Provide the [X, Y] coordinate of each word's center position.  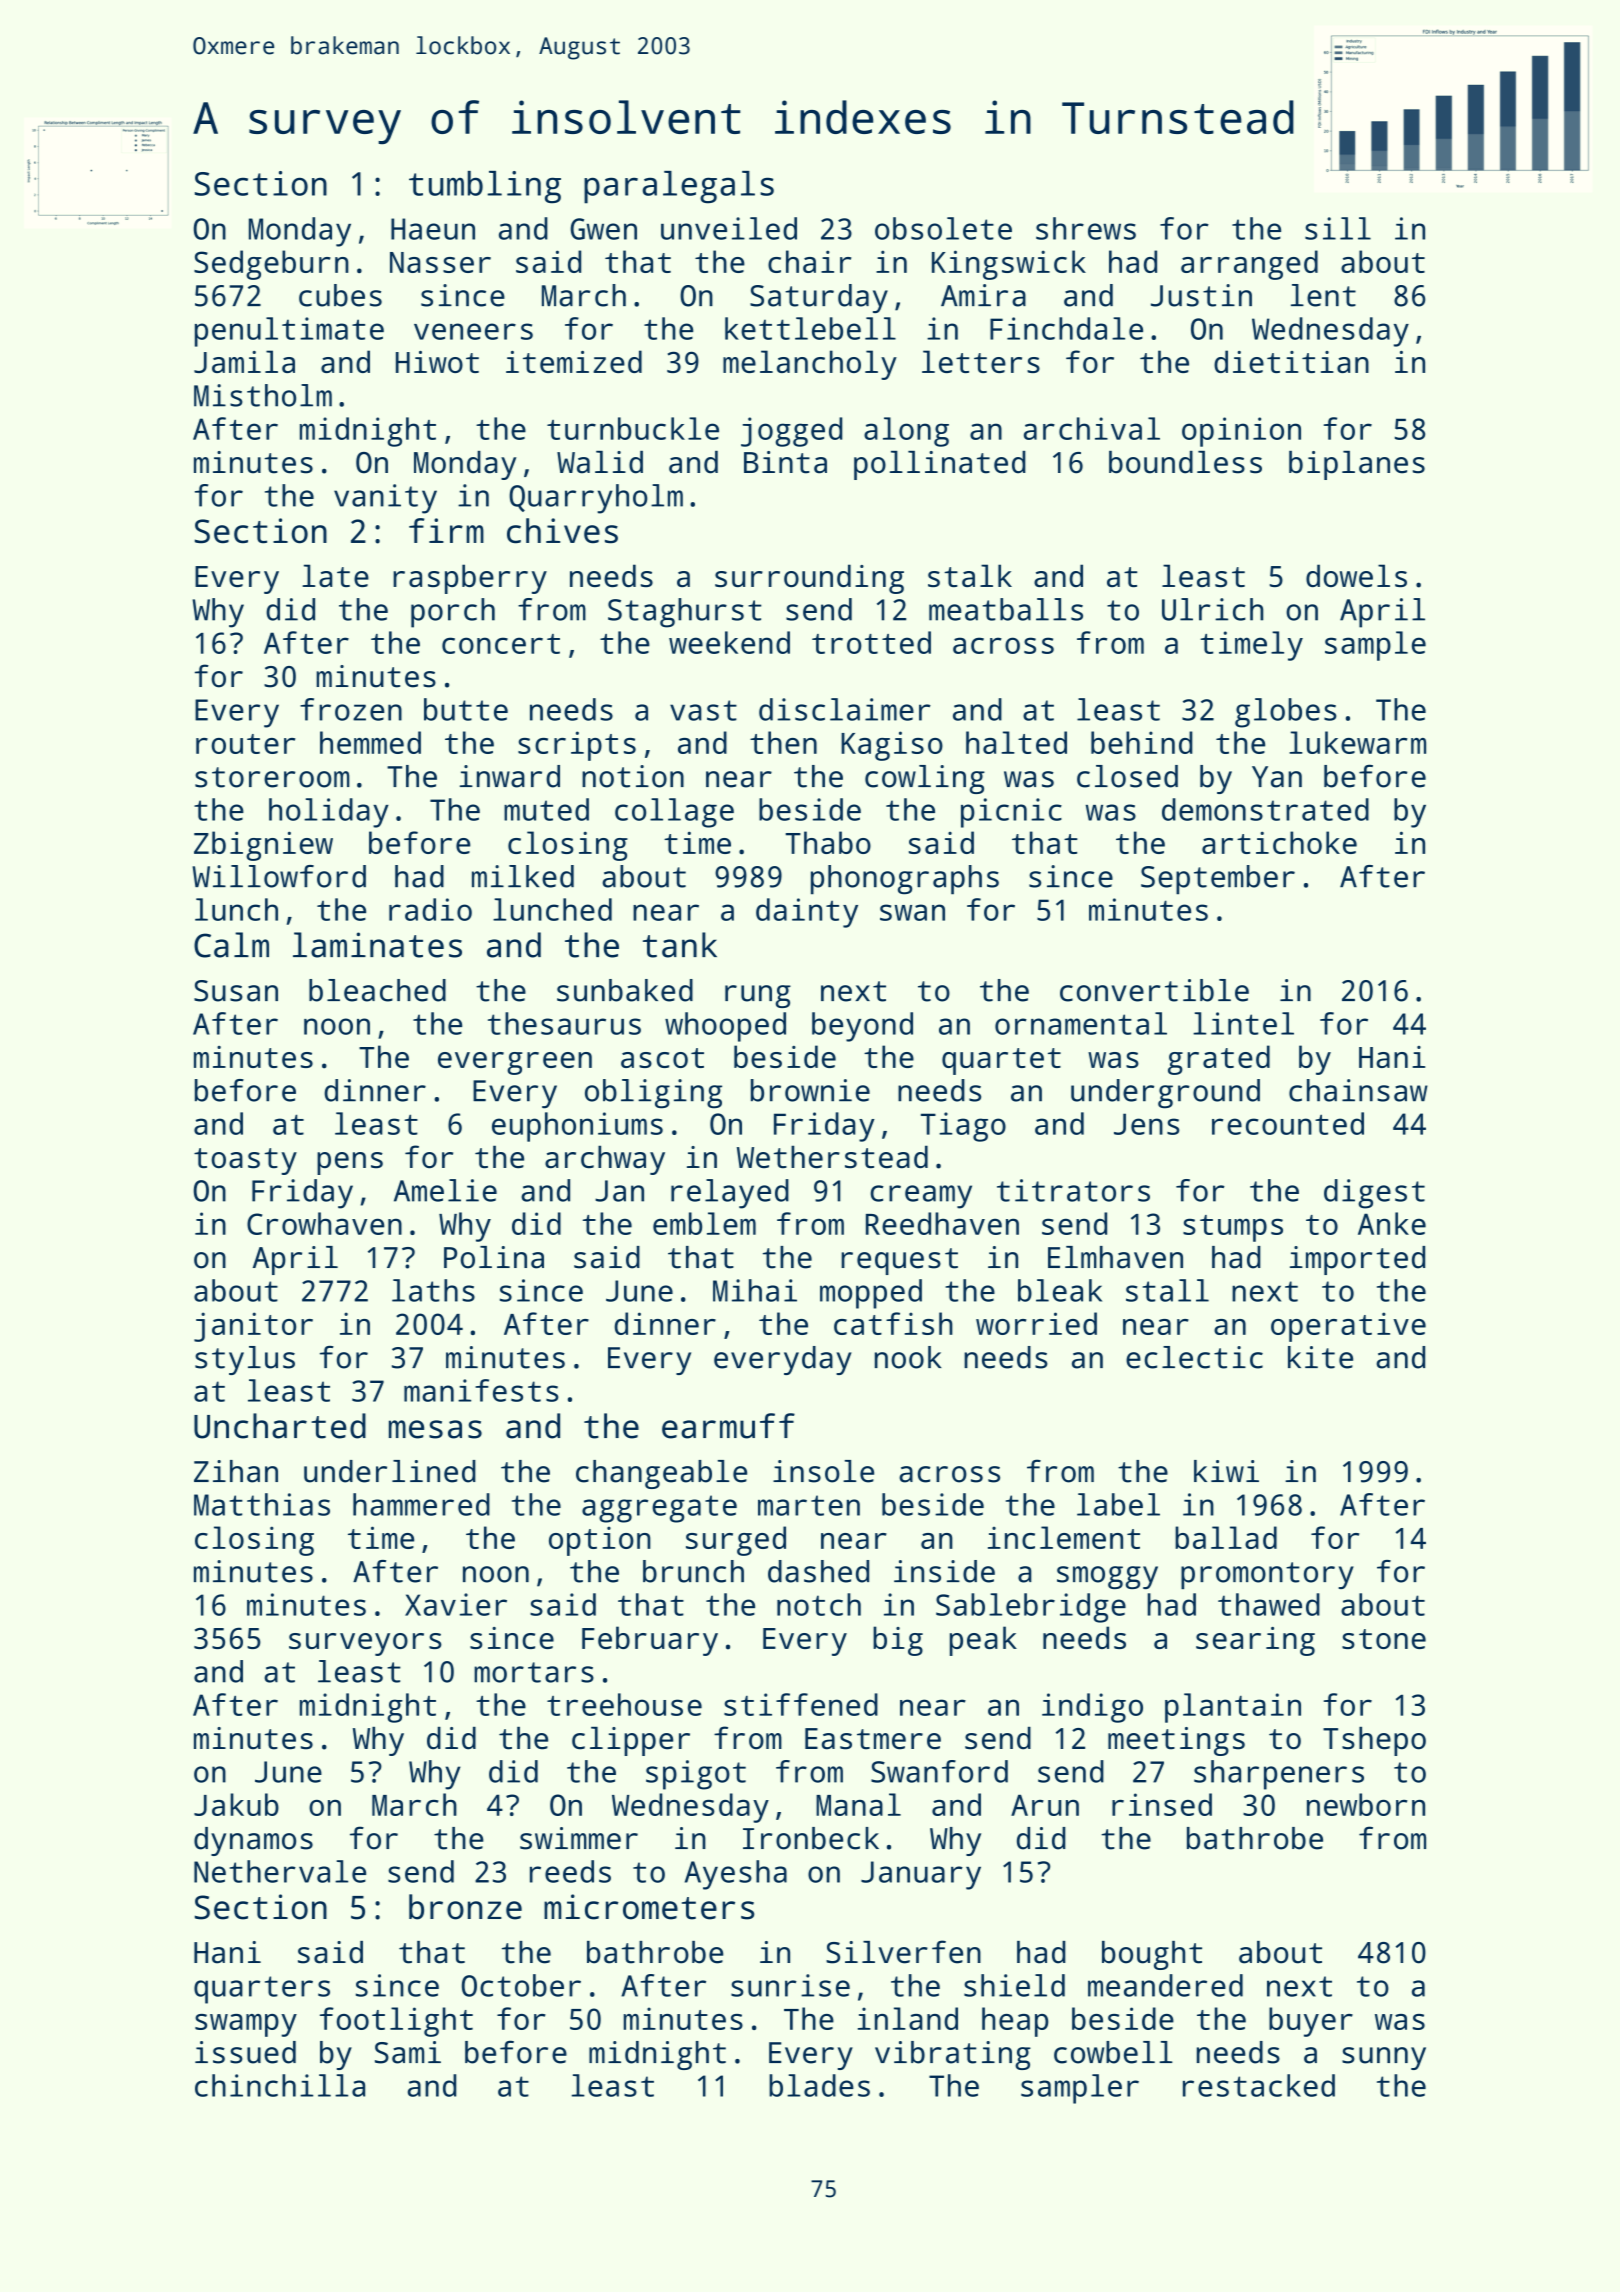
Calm [231, 945]
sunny [1384, 2058]
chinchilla [280, 2085]
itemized [574, 361]
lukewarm [1357, 742]
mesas [435, 1429]
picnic [1011, 813]
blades [819, 2085]
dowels [1356, 575]
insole [823, 1471]
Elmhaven [1115, 1257]
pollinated [940, 465]
